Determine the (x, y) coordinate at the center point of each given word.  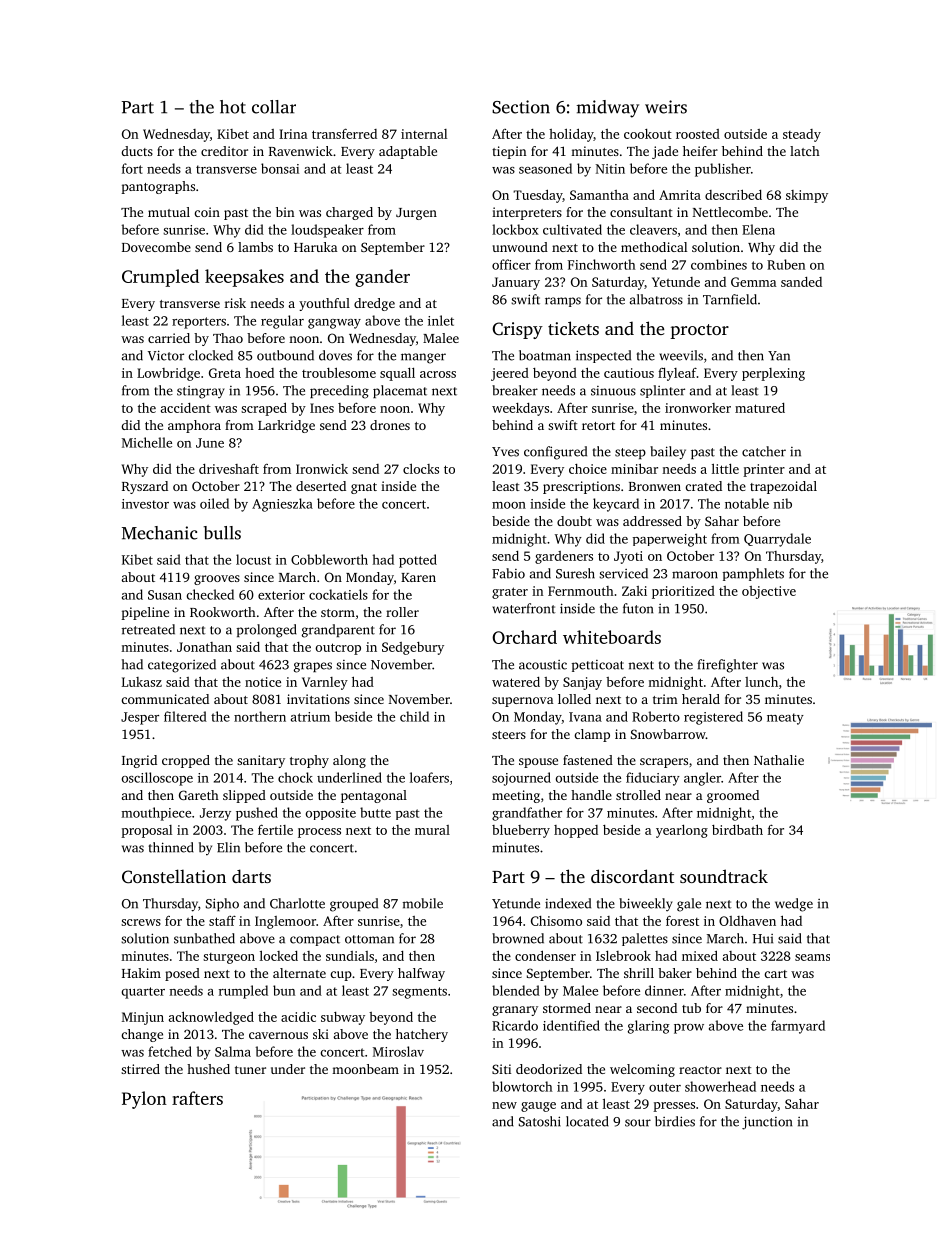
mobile (423, 903)
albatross (656, 299)
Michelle (147, 442)
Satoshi (540, 1121)
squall (397, 374)
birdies (675, 1121)
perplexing (773, 374)
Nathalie (779, 760)
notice (263, 682)
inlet (441, 320)
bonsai (280, 168)
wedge (794, 905)
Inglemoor (285, 922)
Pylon (144, 1100)
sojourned (521, 779)
